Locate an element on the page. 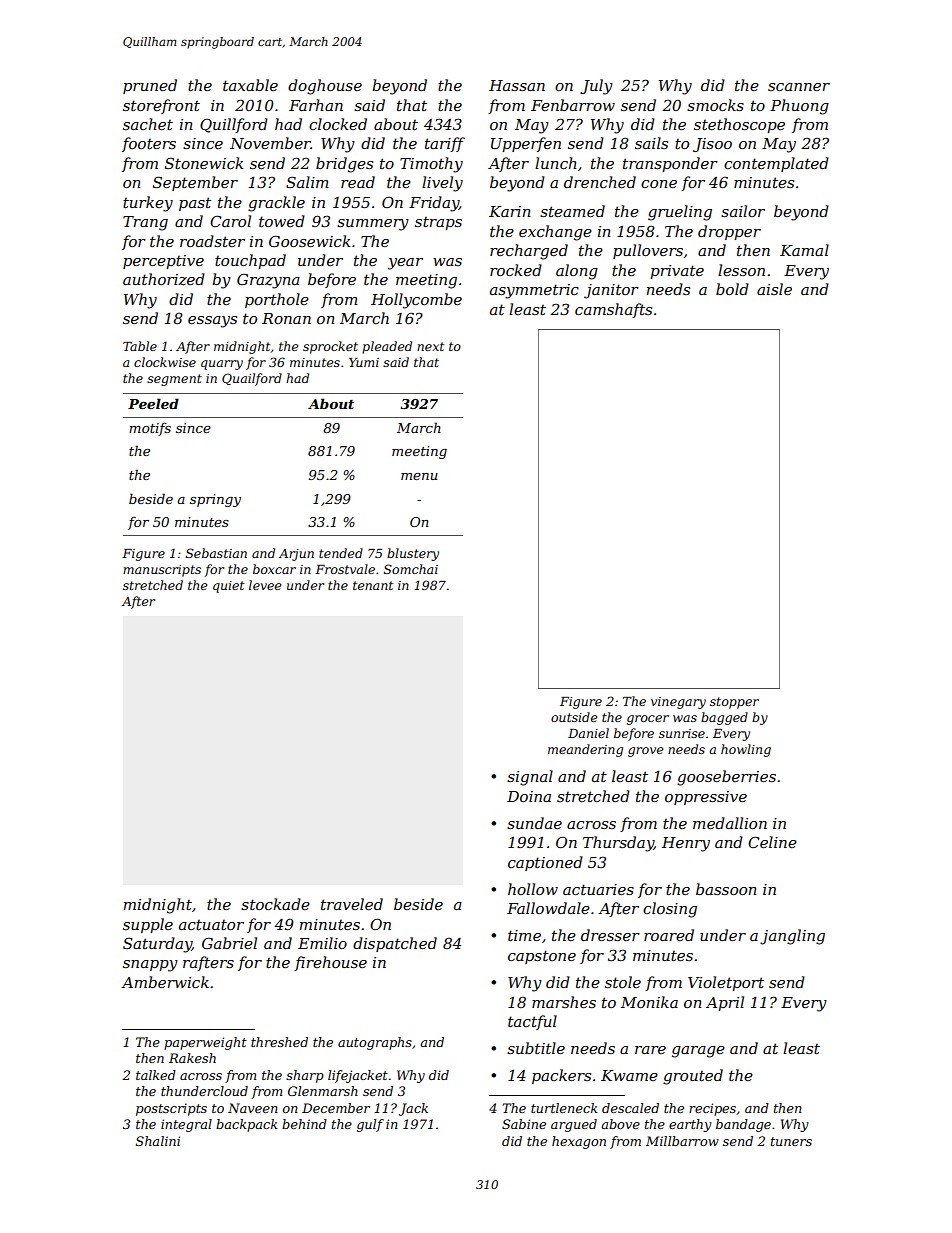  contemplated is located at coordinates (776, 164).
